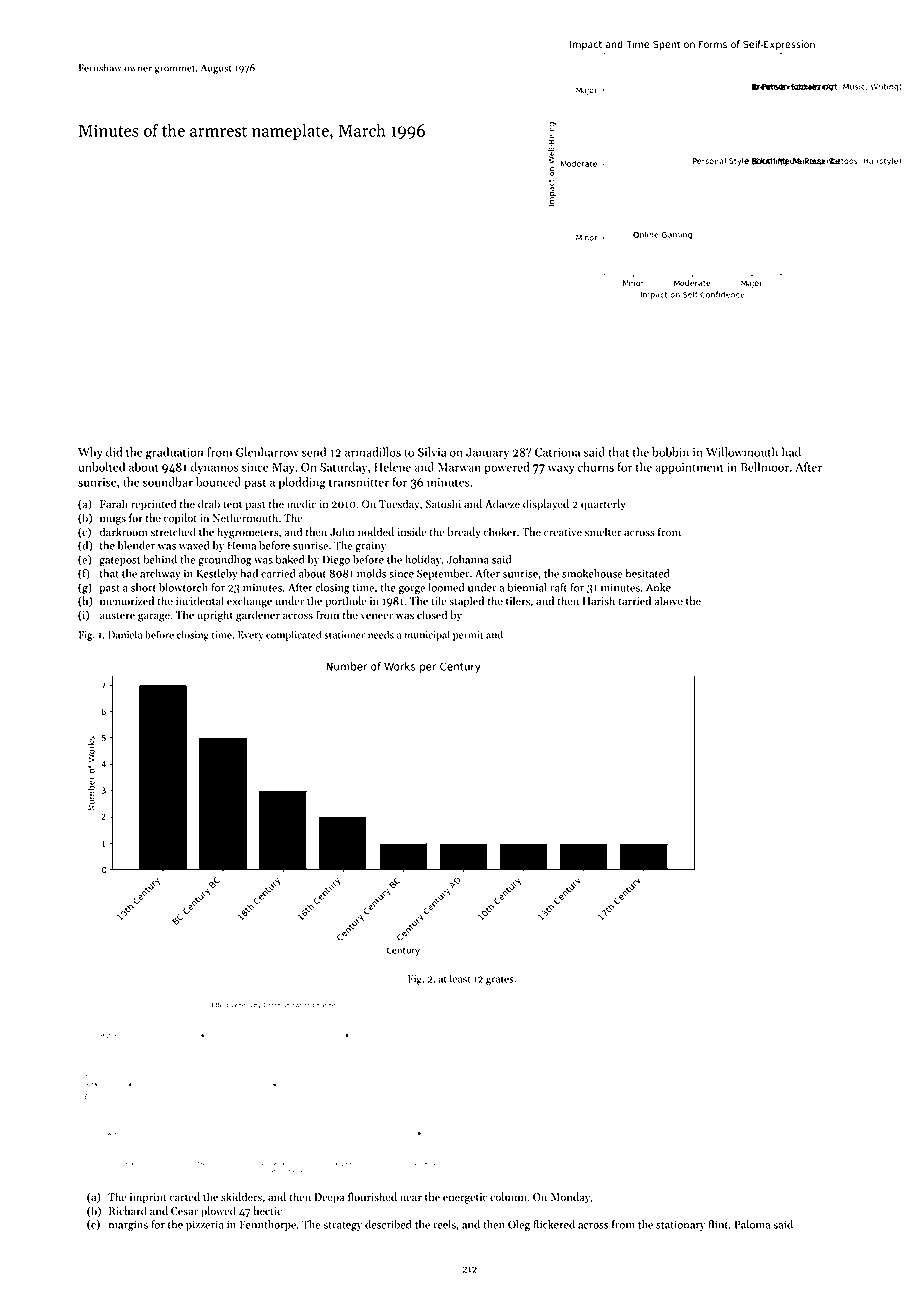 The height and width of the screenshot is (1308, 924). What do you see at coordinates (268, 1225) in the screenshot?
I see `Fennthorpe` at bounding box center [268, 1225].
